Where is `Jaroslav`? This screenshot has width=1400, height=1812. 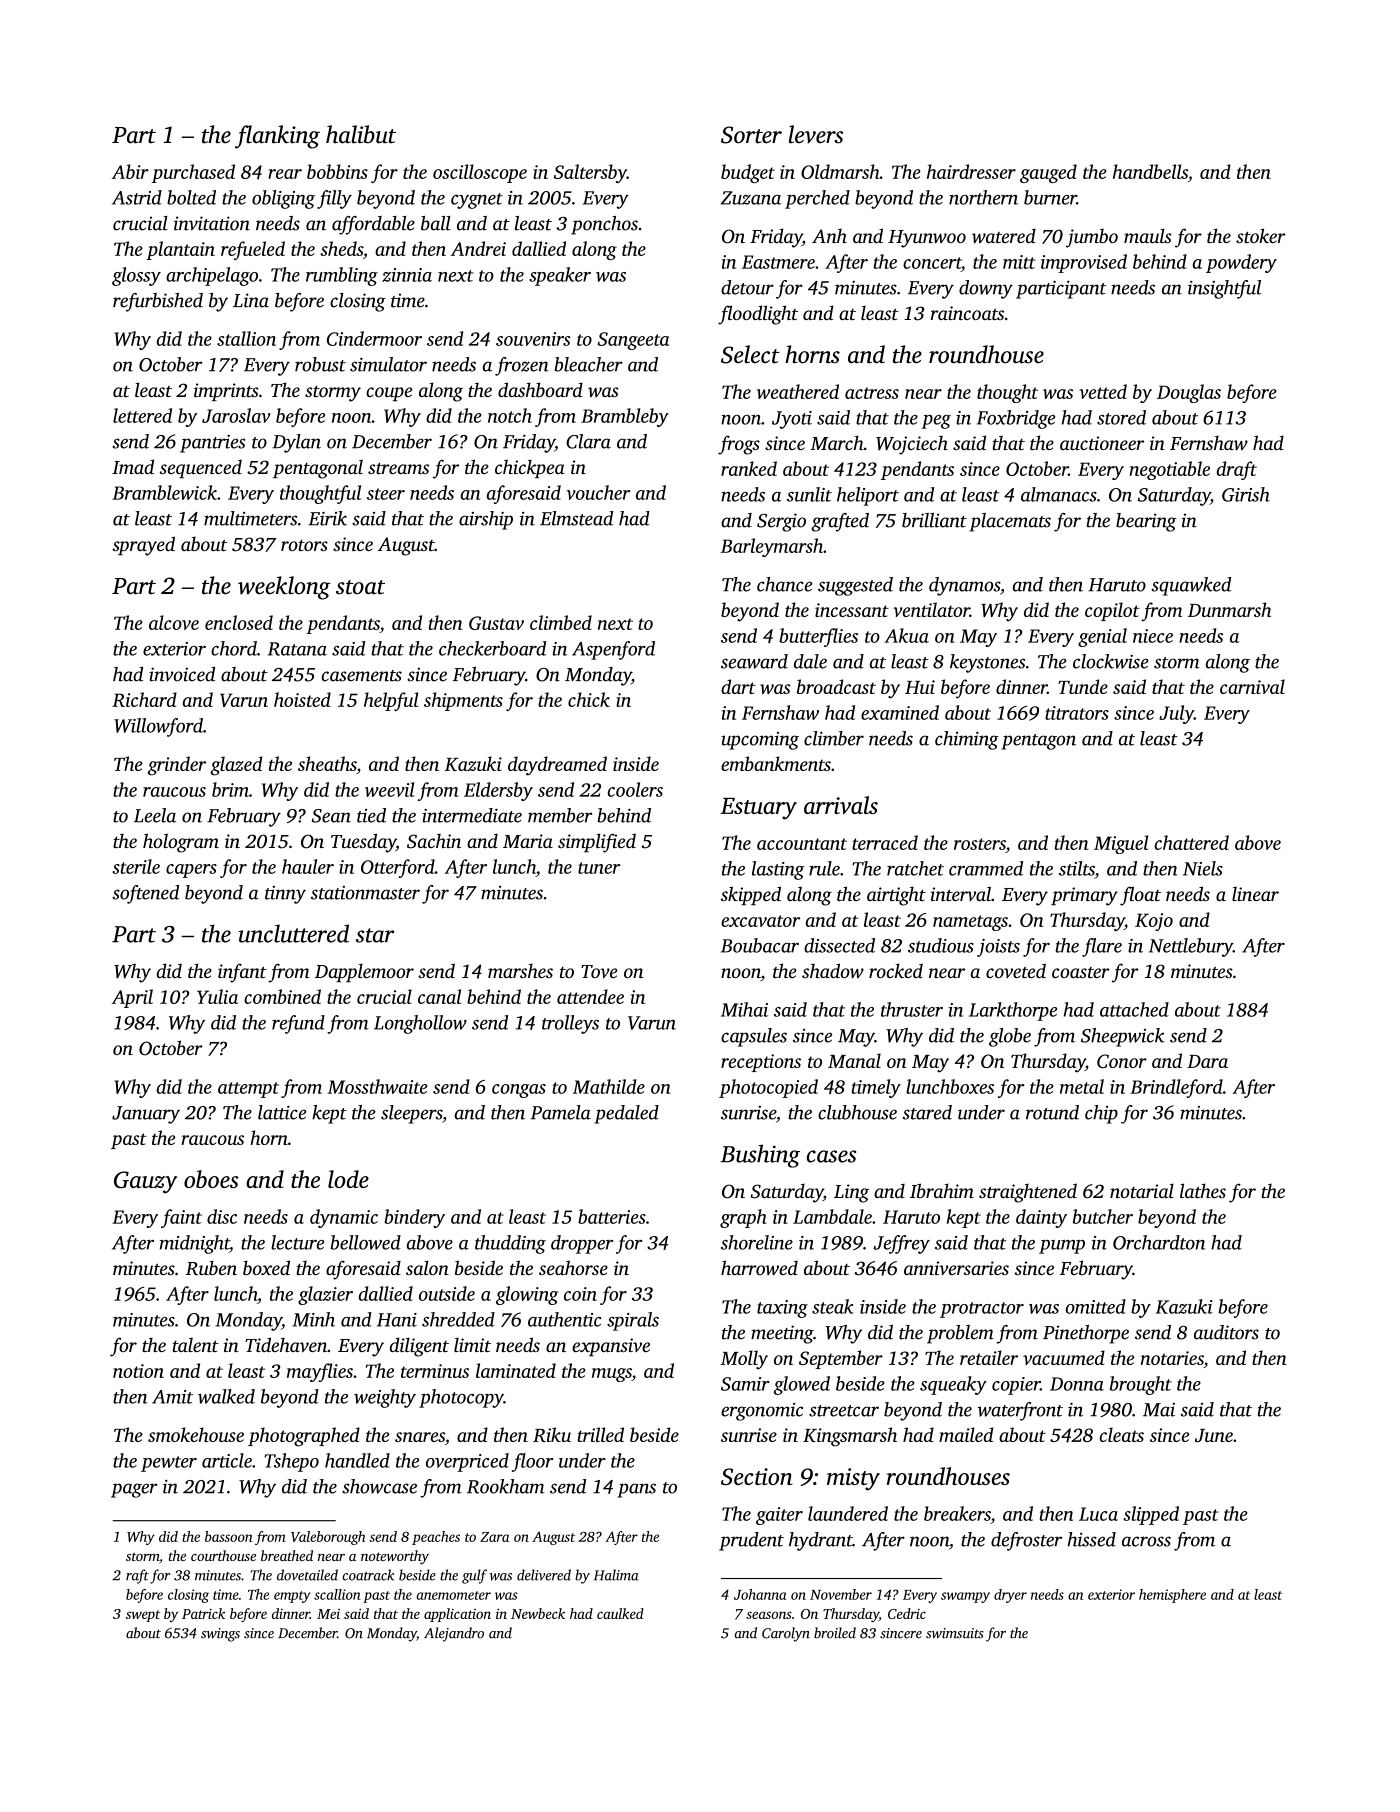
Jaroslav is located at coordinates (236, 415).
